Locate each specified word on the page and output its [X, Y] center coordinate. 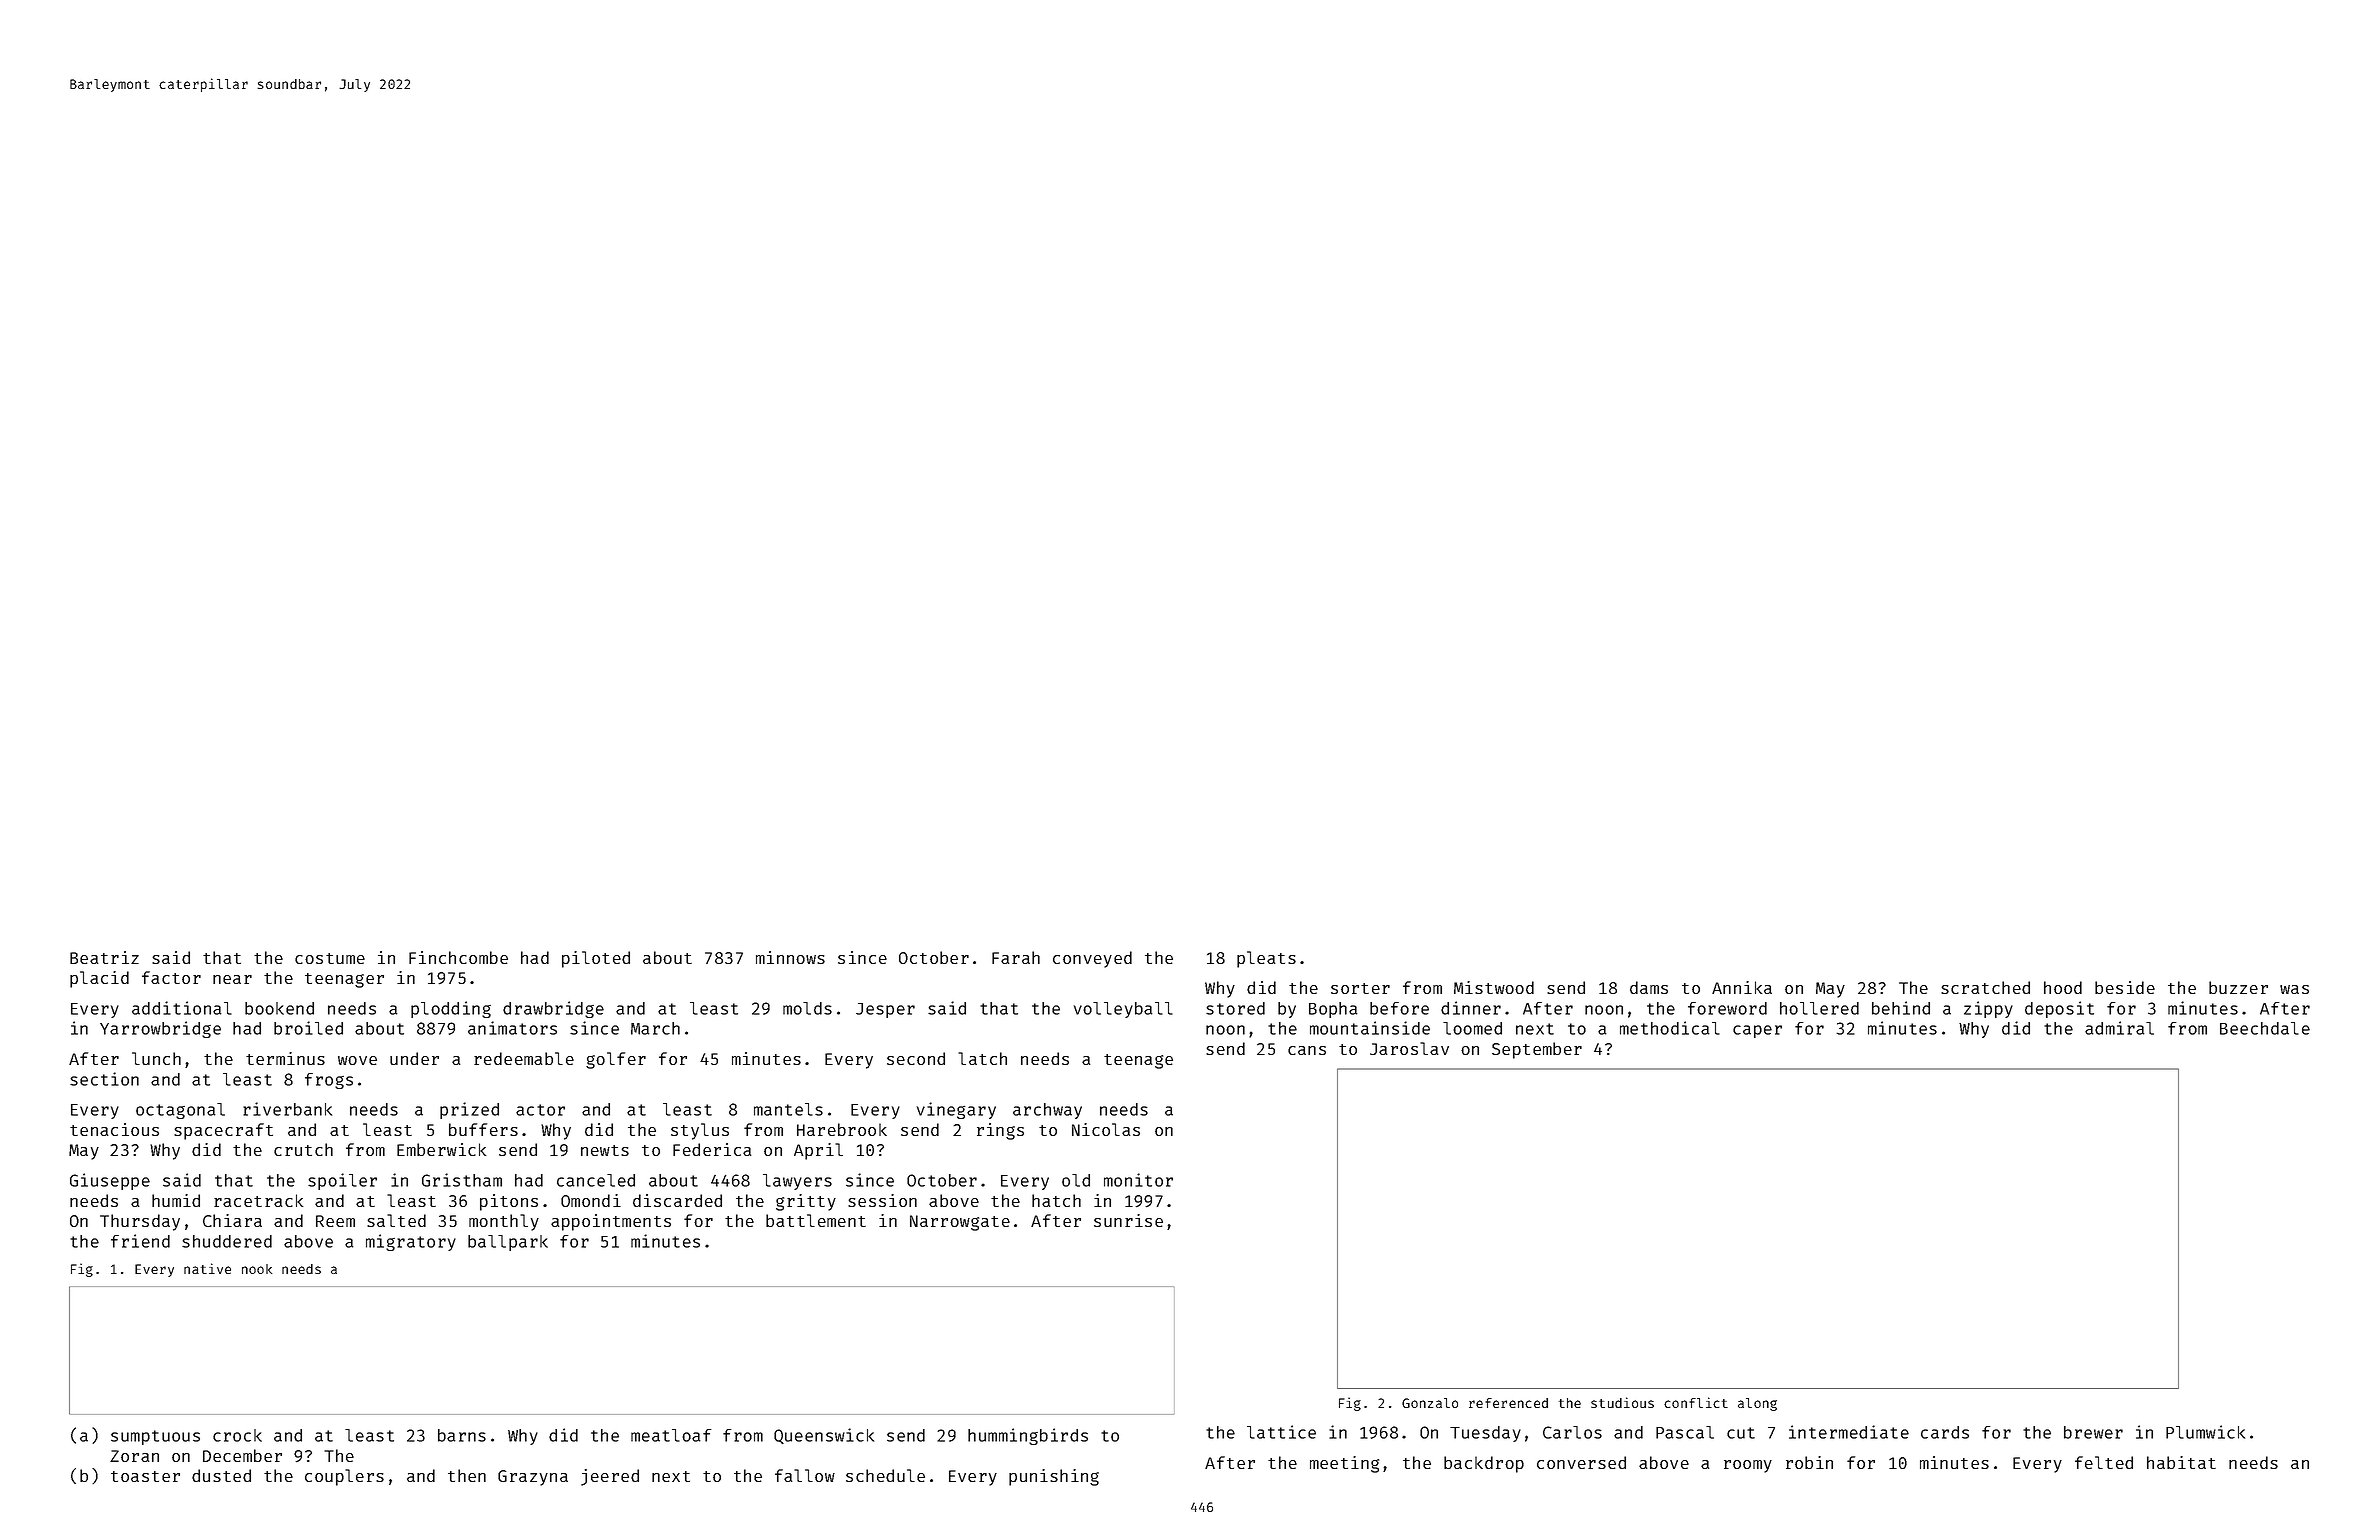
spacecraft [223, 1131]
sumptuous [155, 1437]
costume [330, 958]
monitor [1138, 1180]
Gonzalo [1430, 1403]
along [1757, 1404]
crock [237, 1435]
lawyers [797, 1182]
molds [807, 1008]
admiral [2119, 1028]
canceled [596, 1180]
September [1537, 1050]
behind [1901, 1008]
